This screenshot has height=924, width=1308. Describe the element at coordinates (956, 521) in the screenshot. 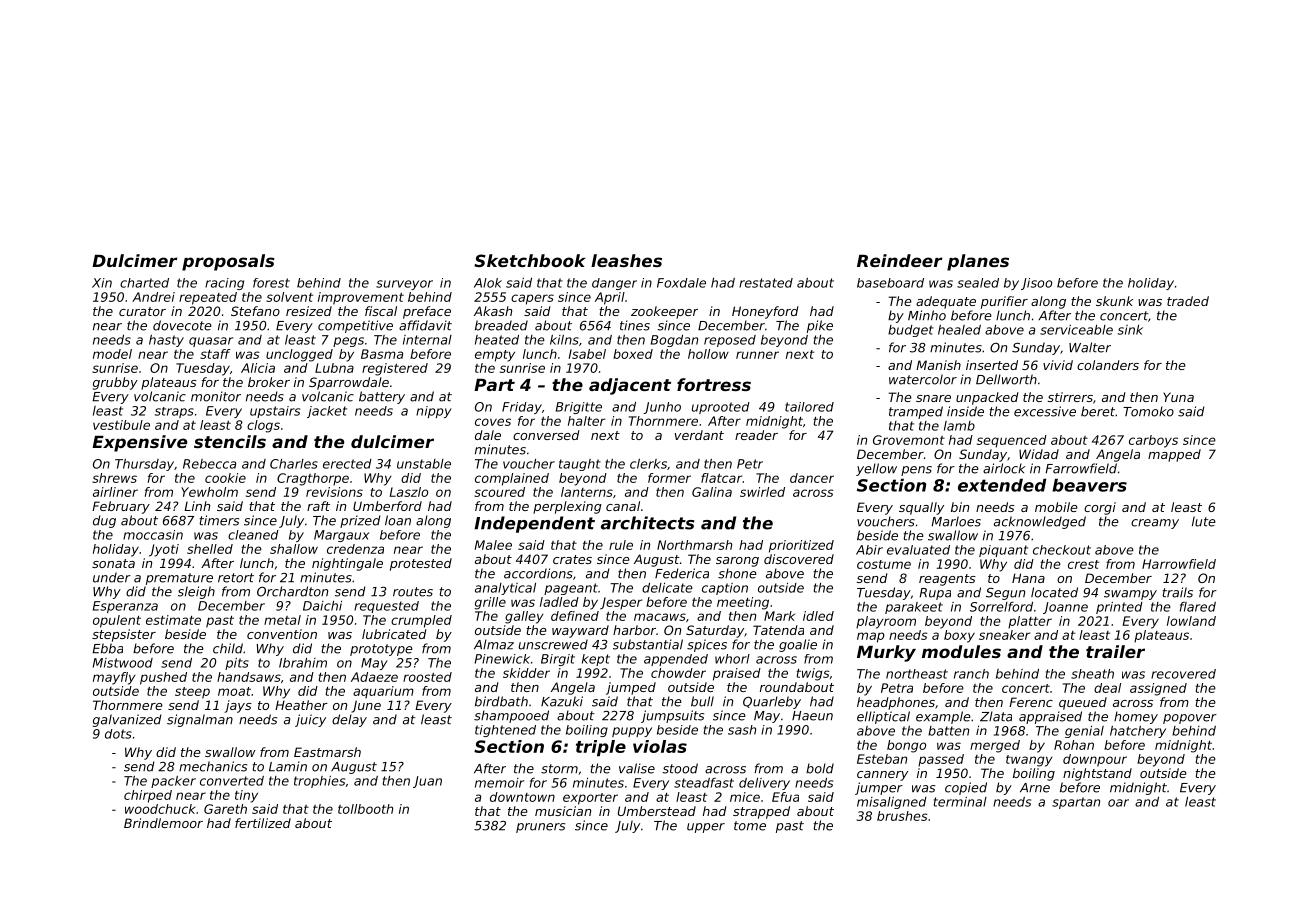

I see `Marloes` at that location.
